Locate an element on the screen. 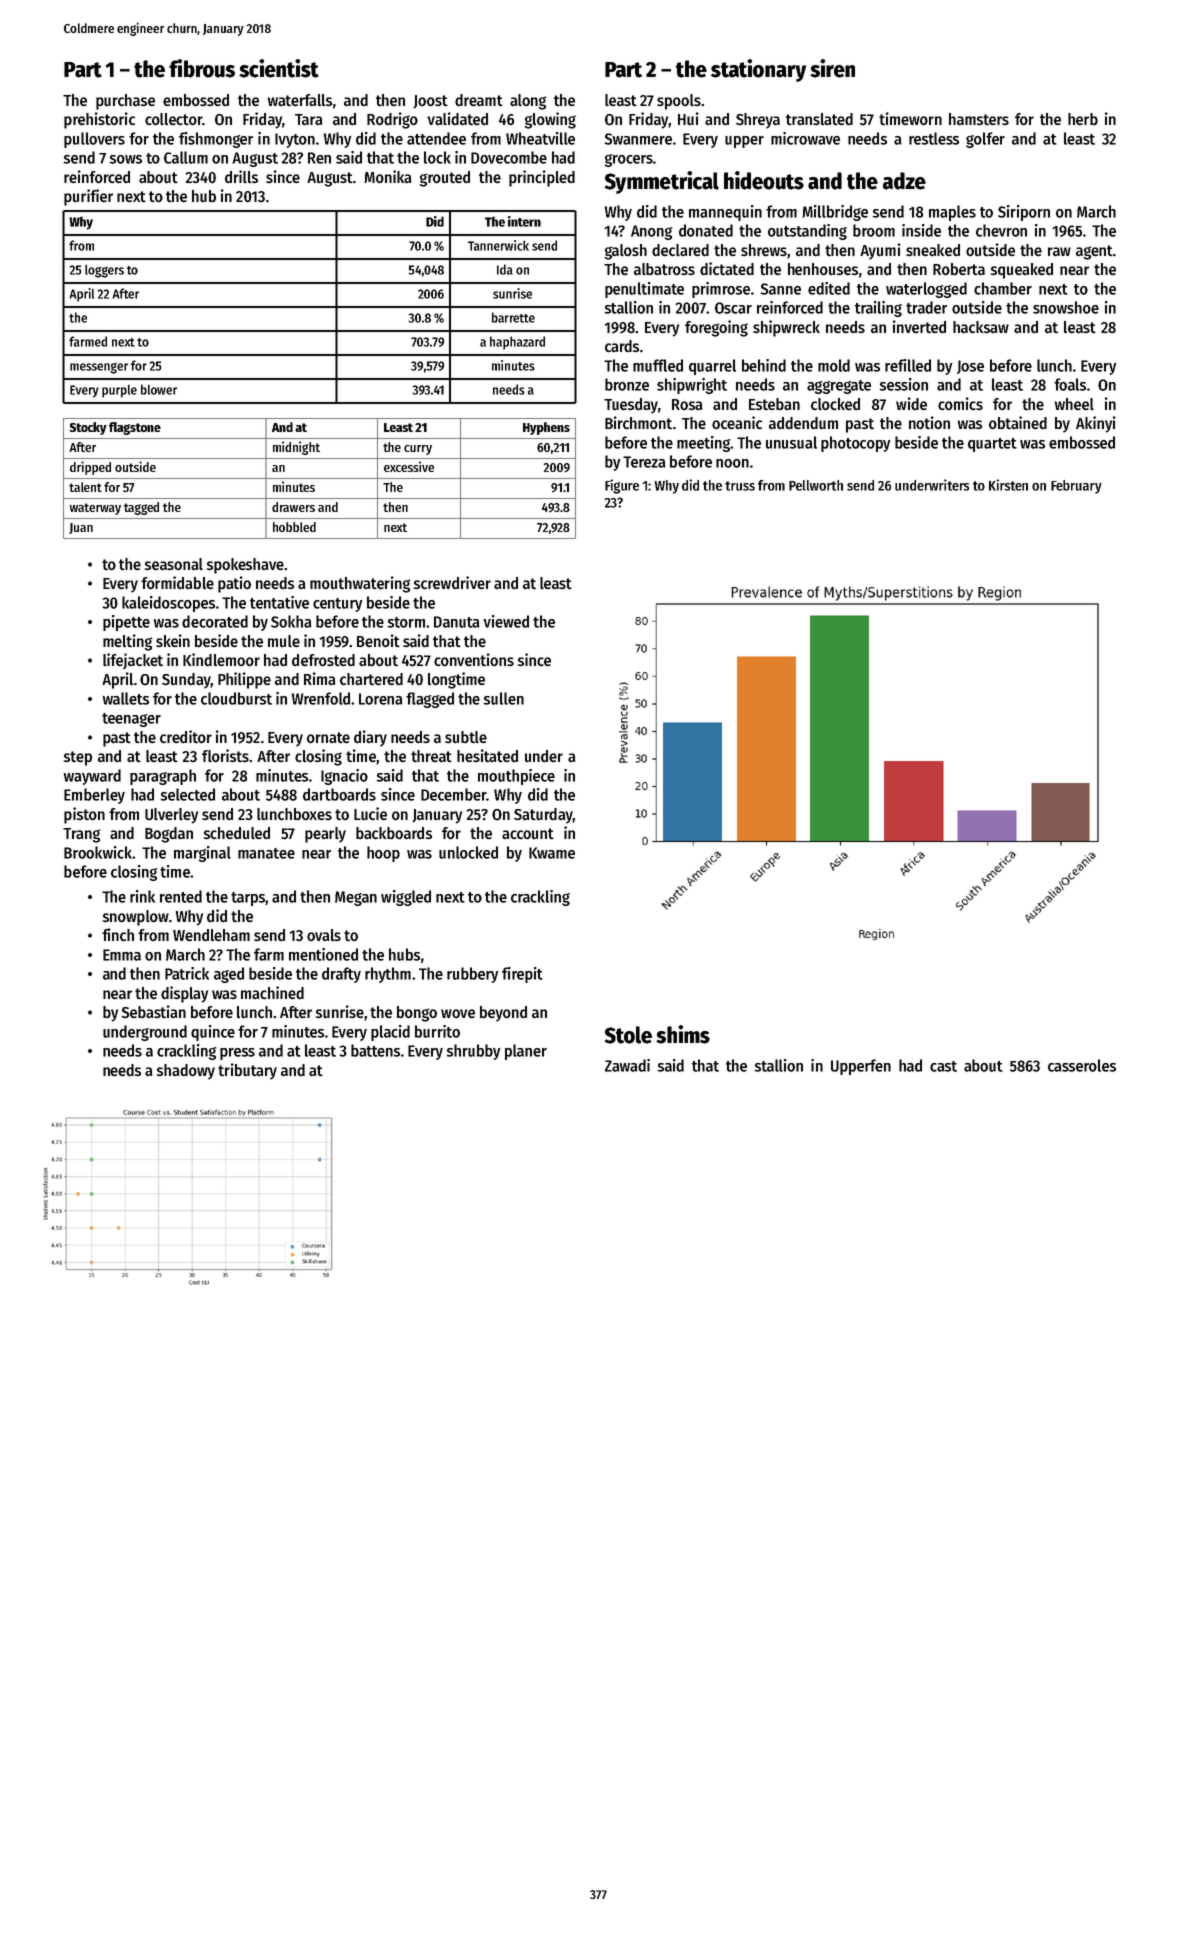  scientist is located at coordinates (279, 68).
